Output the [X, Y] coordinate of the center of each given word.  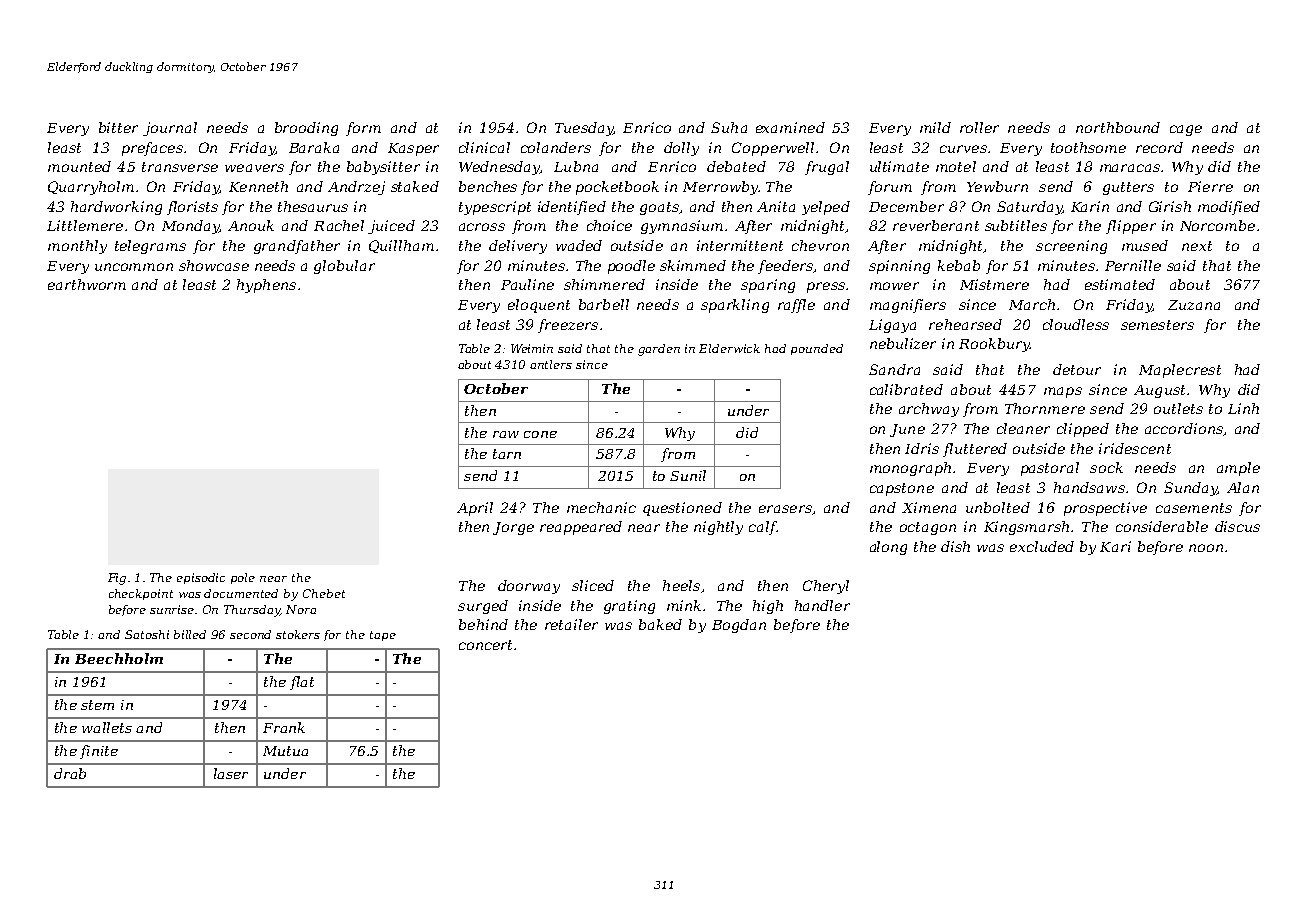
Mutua [285, 751]
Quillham [401, 246]
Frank [284, 727]
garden [659, 350]
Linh [1243, 408]
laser [231, 773]
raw [506, 434]
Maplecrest [1180, 371]
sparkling [735, 306]
